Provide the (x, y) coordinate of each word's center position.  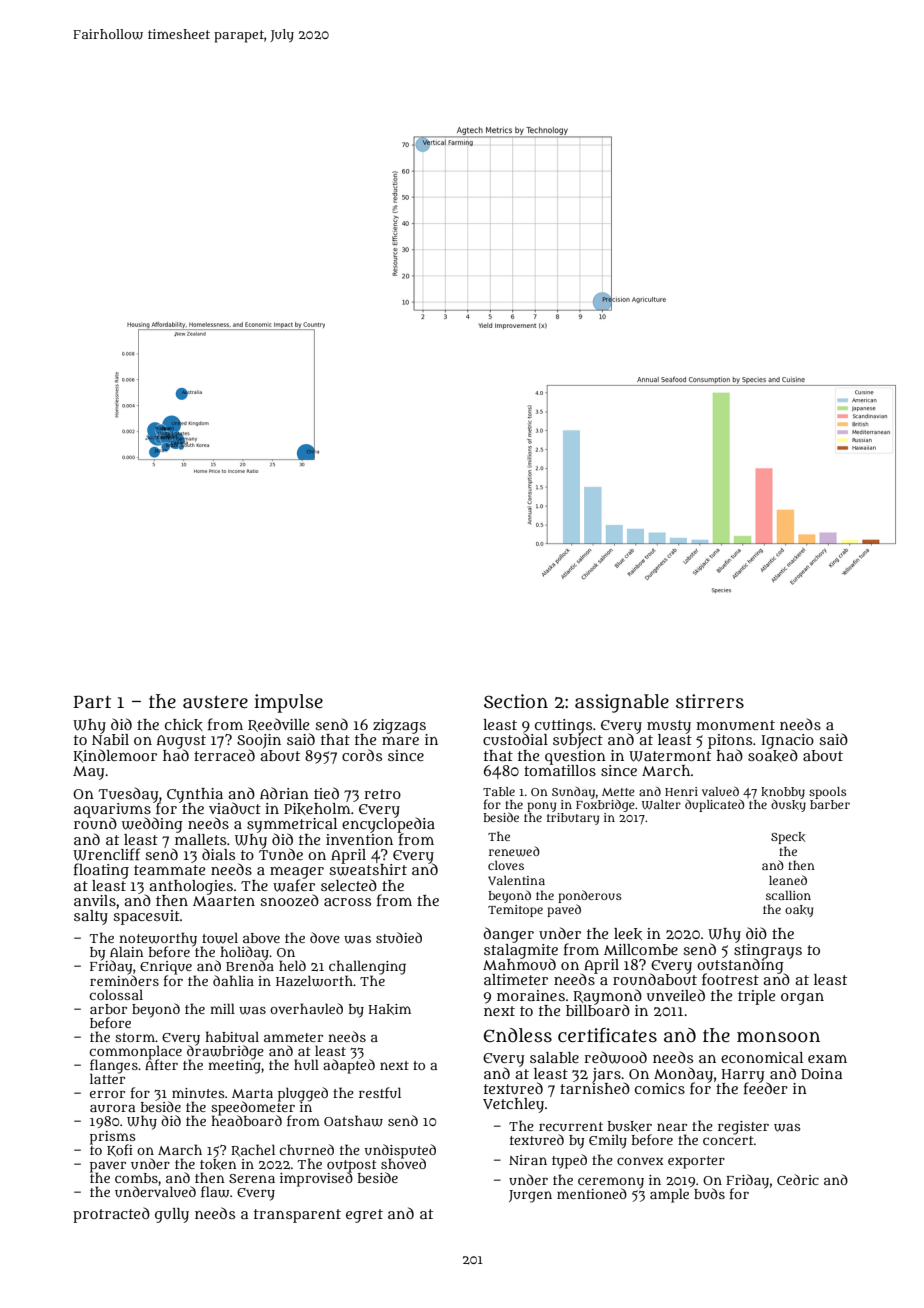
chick (184, 725)
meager (297, 873)
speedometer (253, 1109)
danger (508, 935)
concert (728, 1140)
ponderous (590, 896)
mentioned (592, 1193)
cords (362, 755)
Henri (681, 791)
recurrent (571, 1126)
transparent (297, 1216)
